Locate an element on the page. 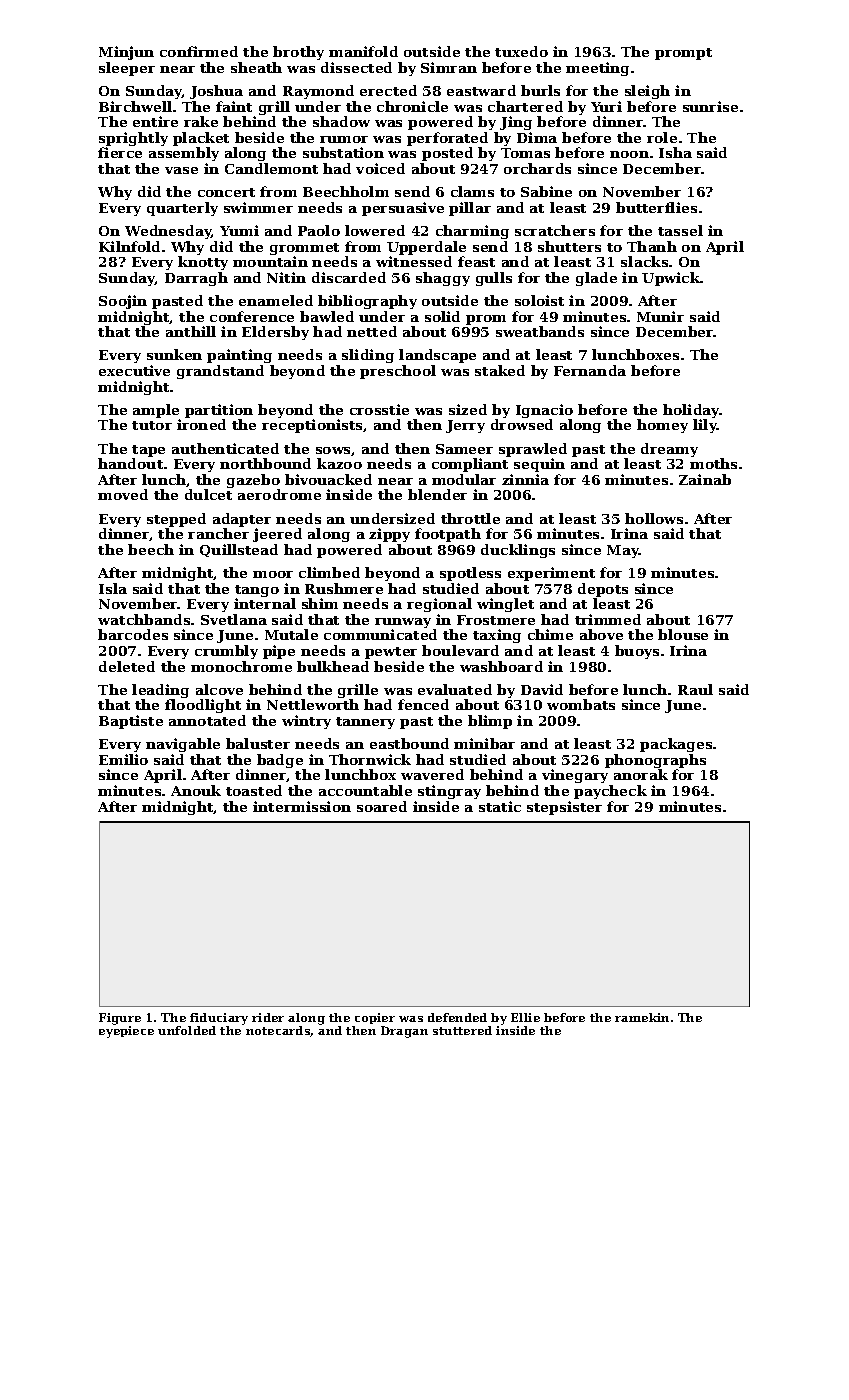 This image has height=1400, width=849. vinegary is located at coordinates (575, 776).
